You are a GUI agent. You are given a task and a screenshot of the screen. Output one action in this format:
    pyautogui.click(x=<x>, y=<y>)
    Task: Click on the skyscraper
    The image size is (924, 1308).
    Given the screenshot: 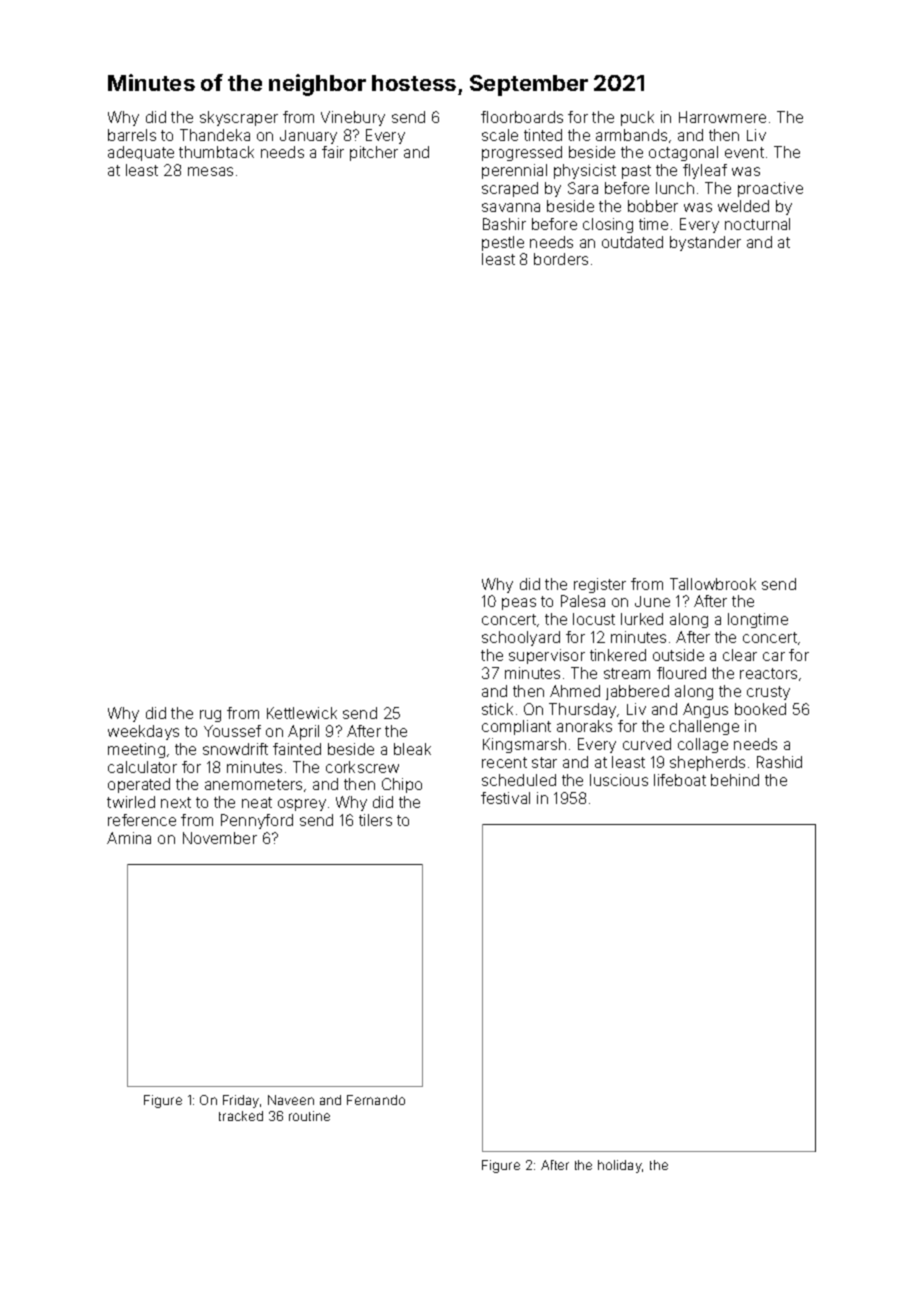 What is the action you would take?
    pyautogui.click(x=239, y=118)
